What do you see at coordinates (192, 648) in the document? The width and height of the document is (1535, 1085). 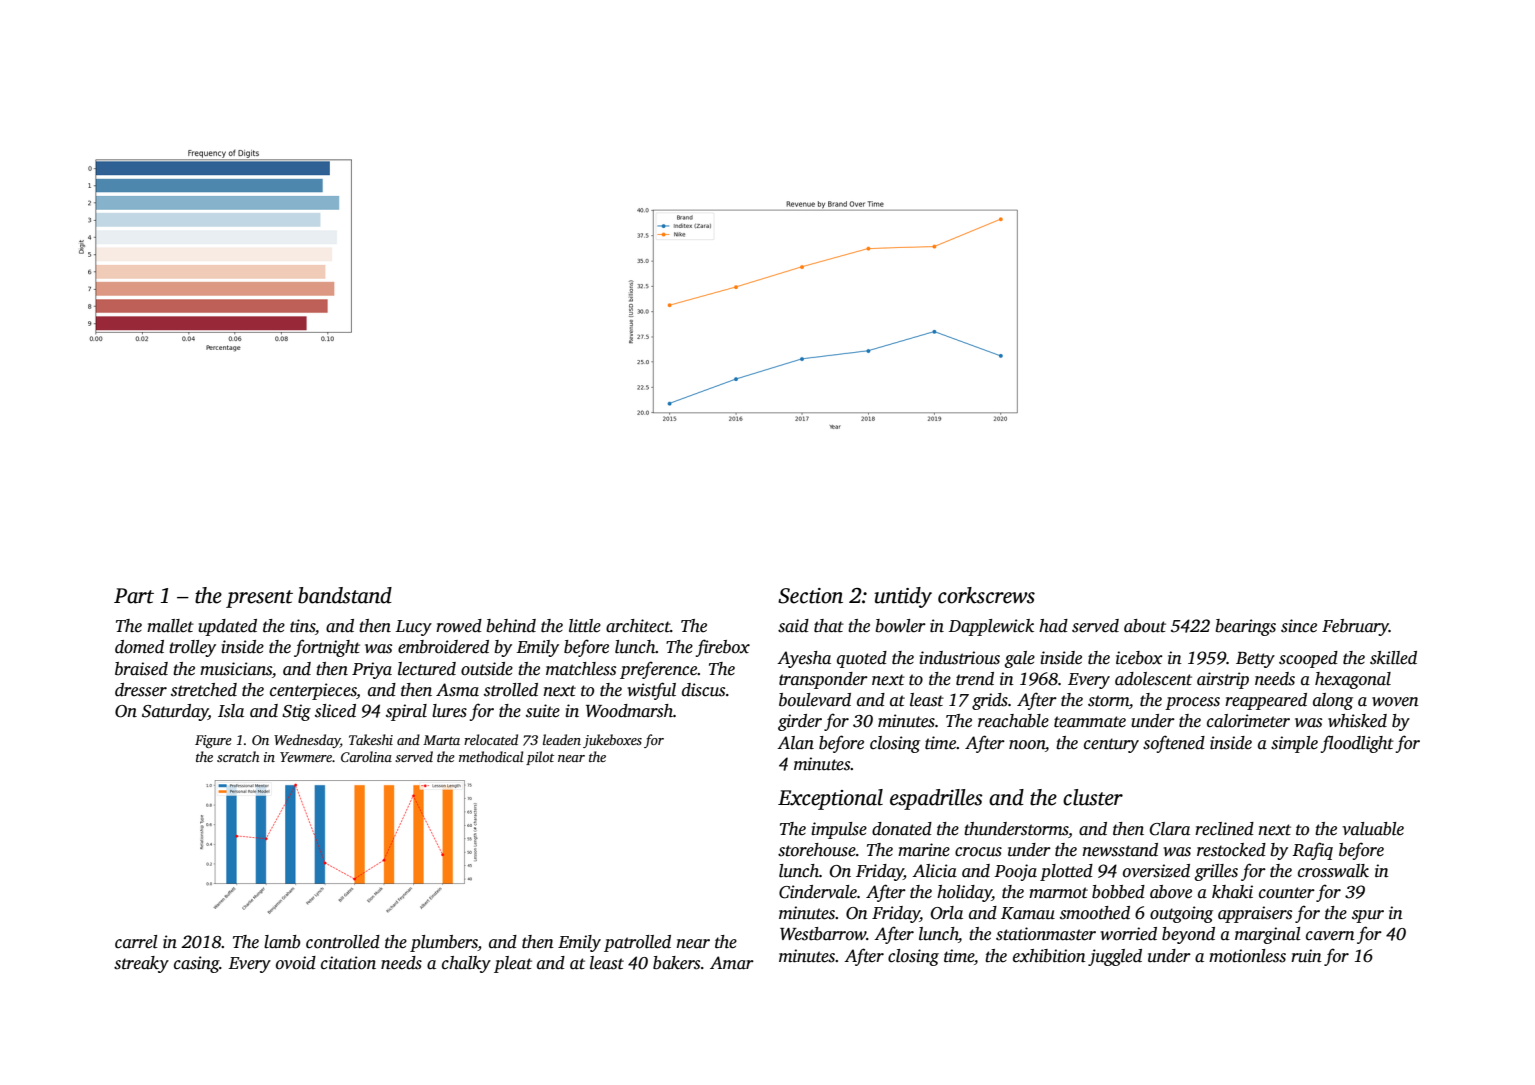 I see `trolley` at bounding box center [192, 648].
